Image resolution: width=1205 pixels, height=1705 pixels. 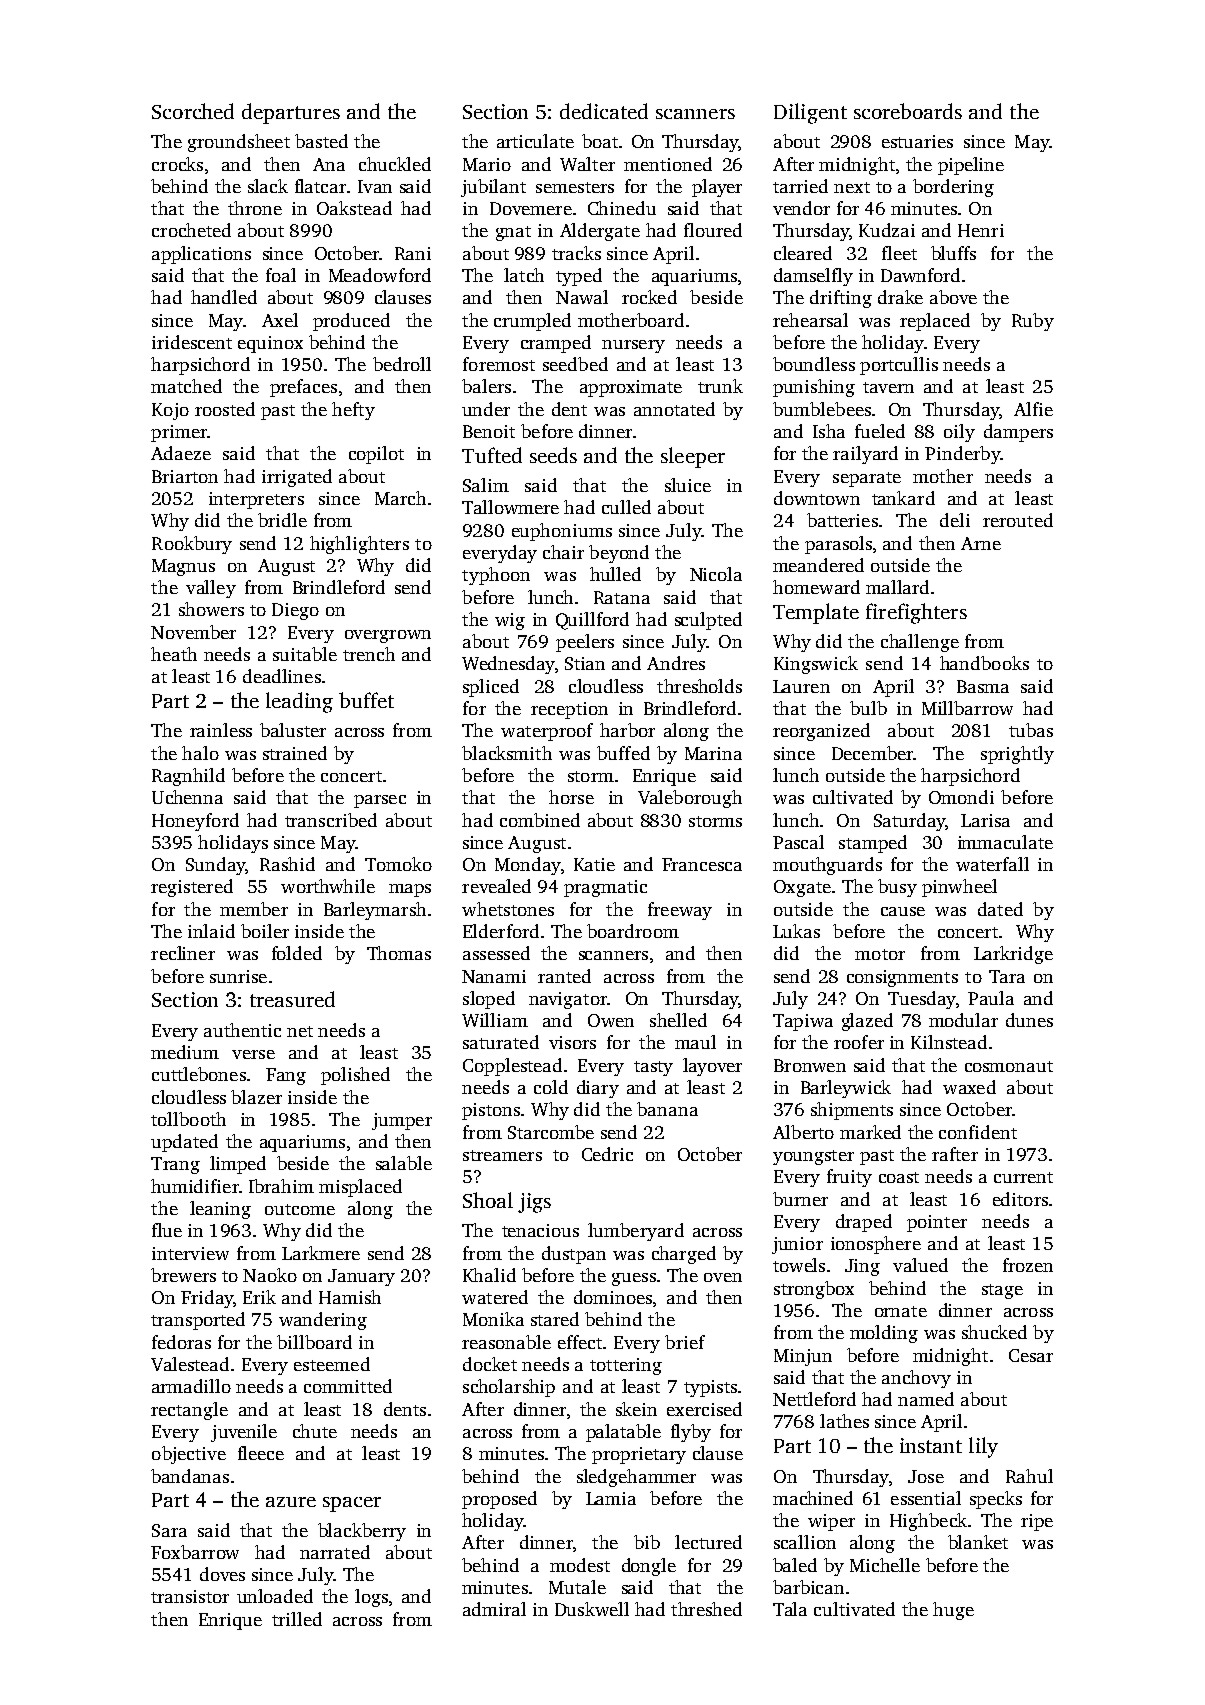 I want to click on Diligent, so click(x=810, y=113).
